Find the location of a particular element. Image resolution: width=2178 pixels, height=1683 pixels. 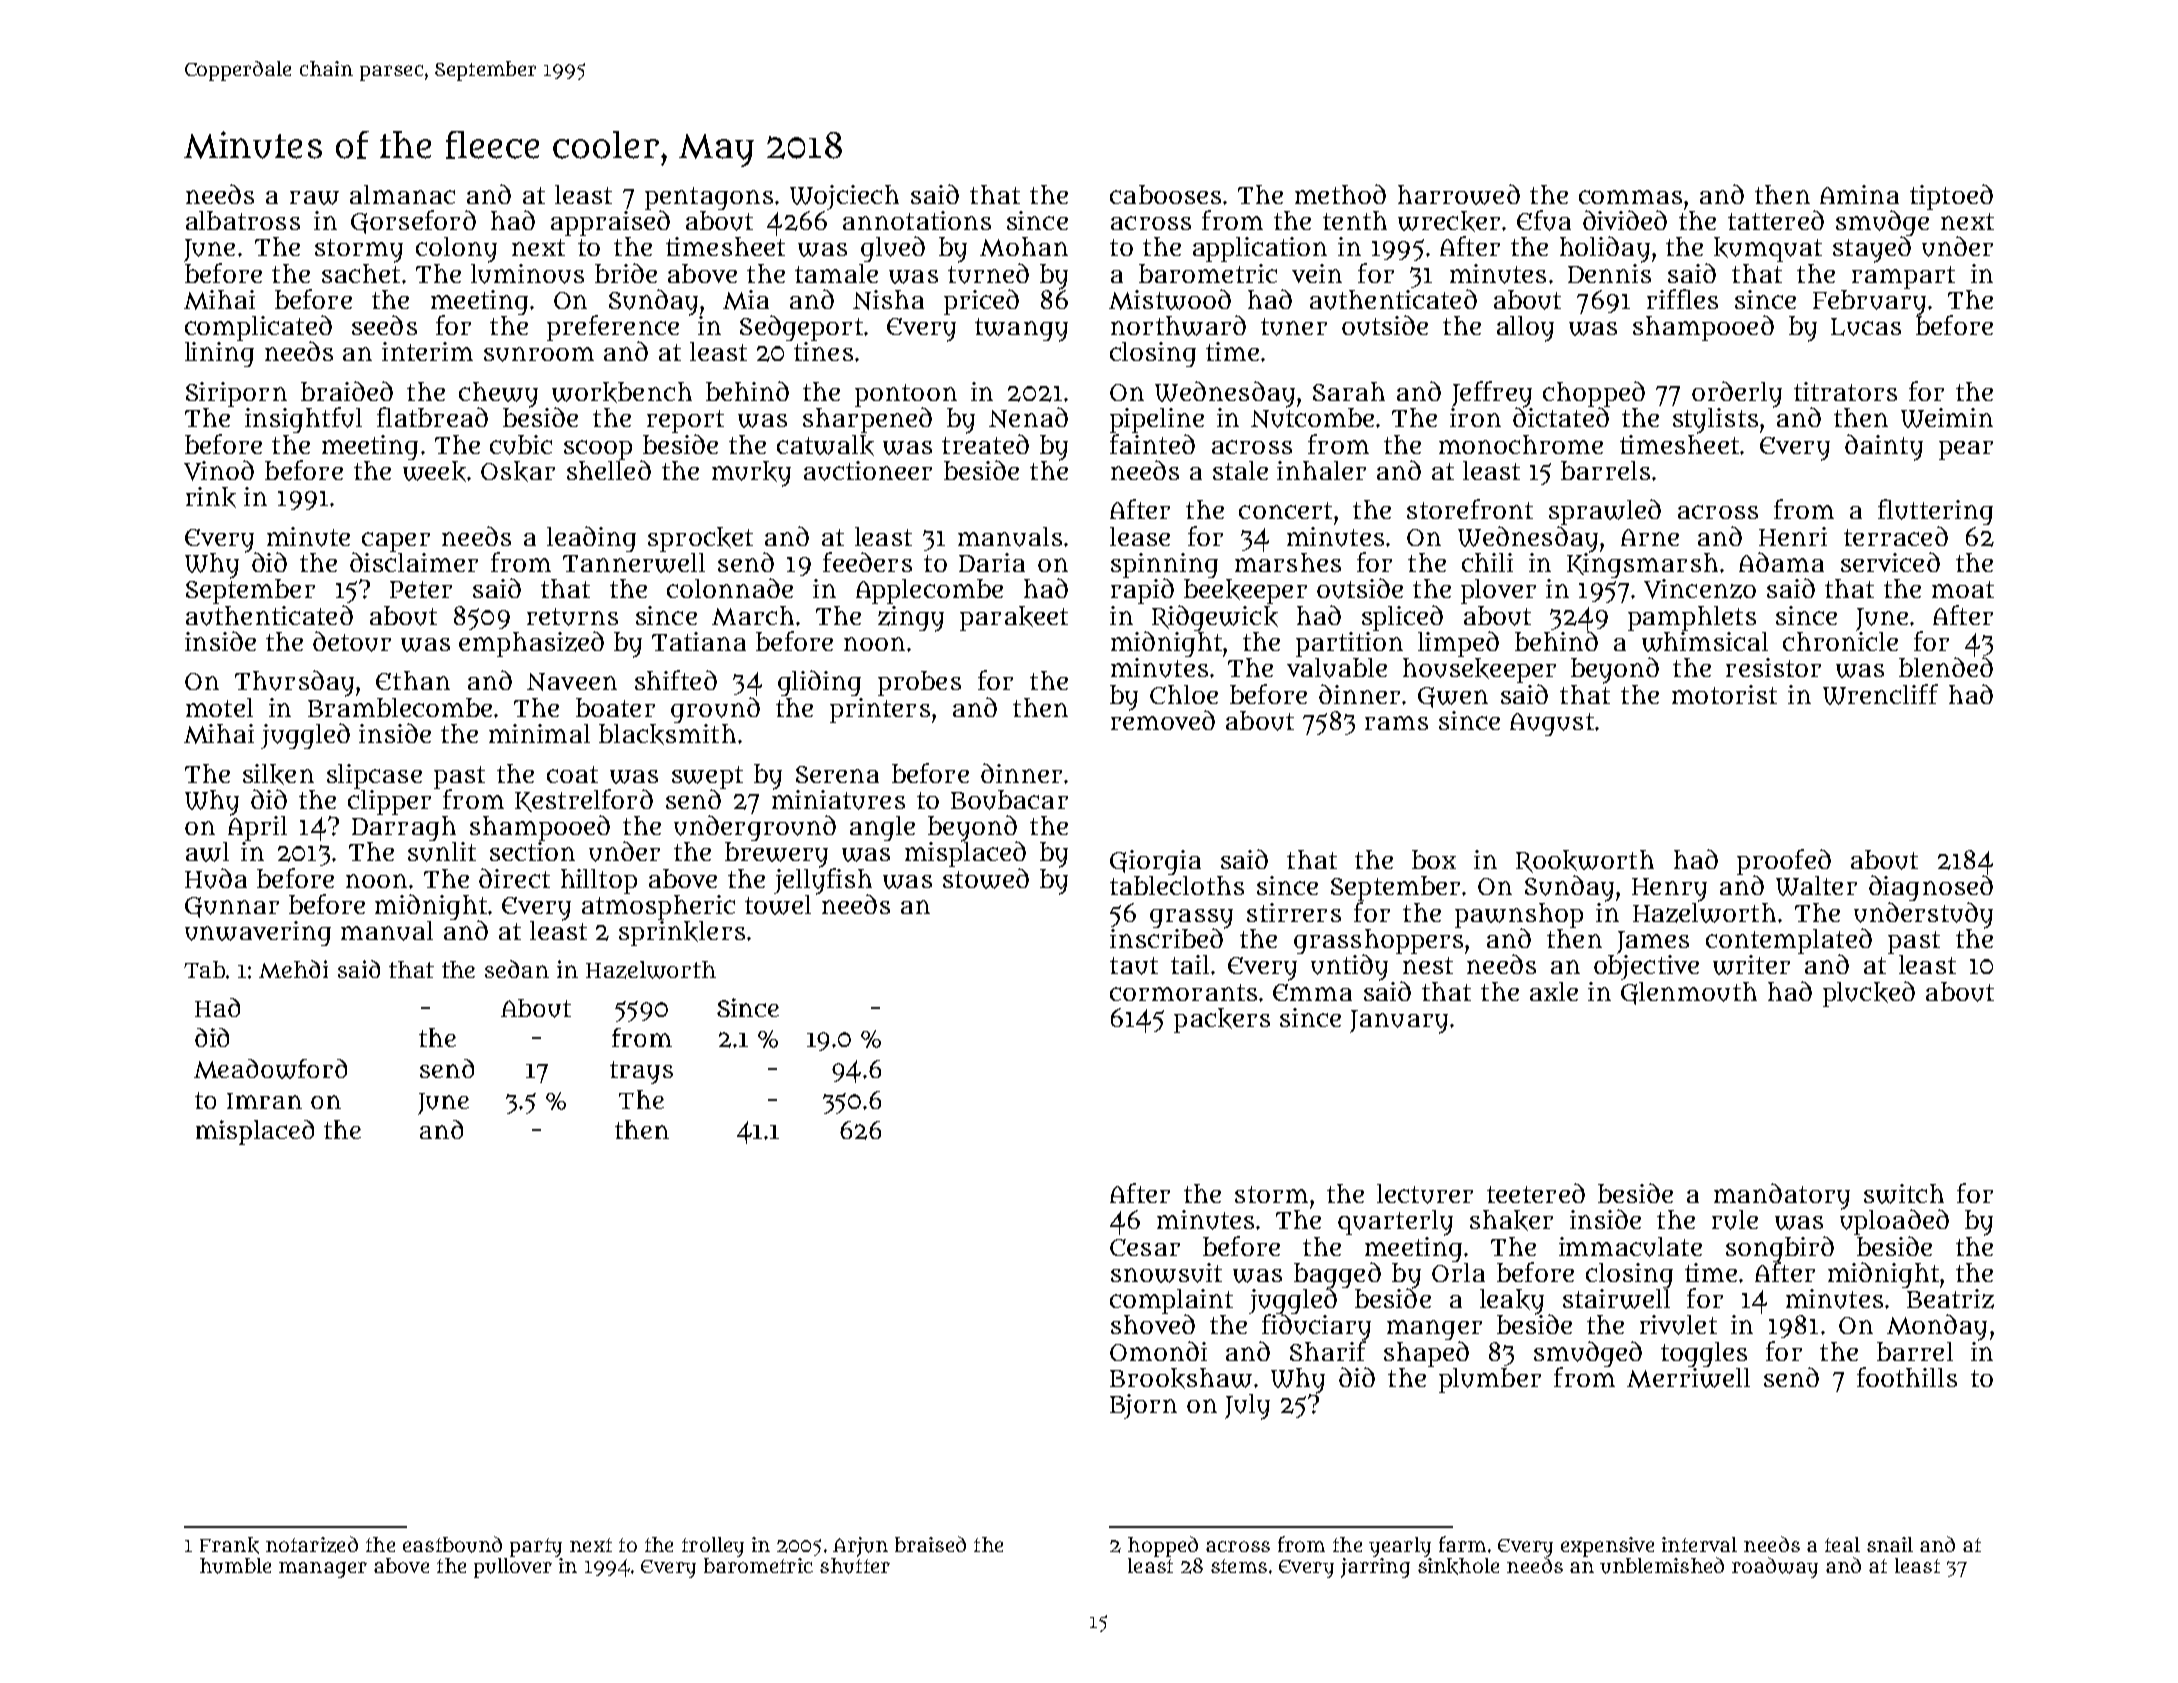

motel is located at coordinates (219, 707).
